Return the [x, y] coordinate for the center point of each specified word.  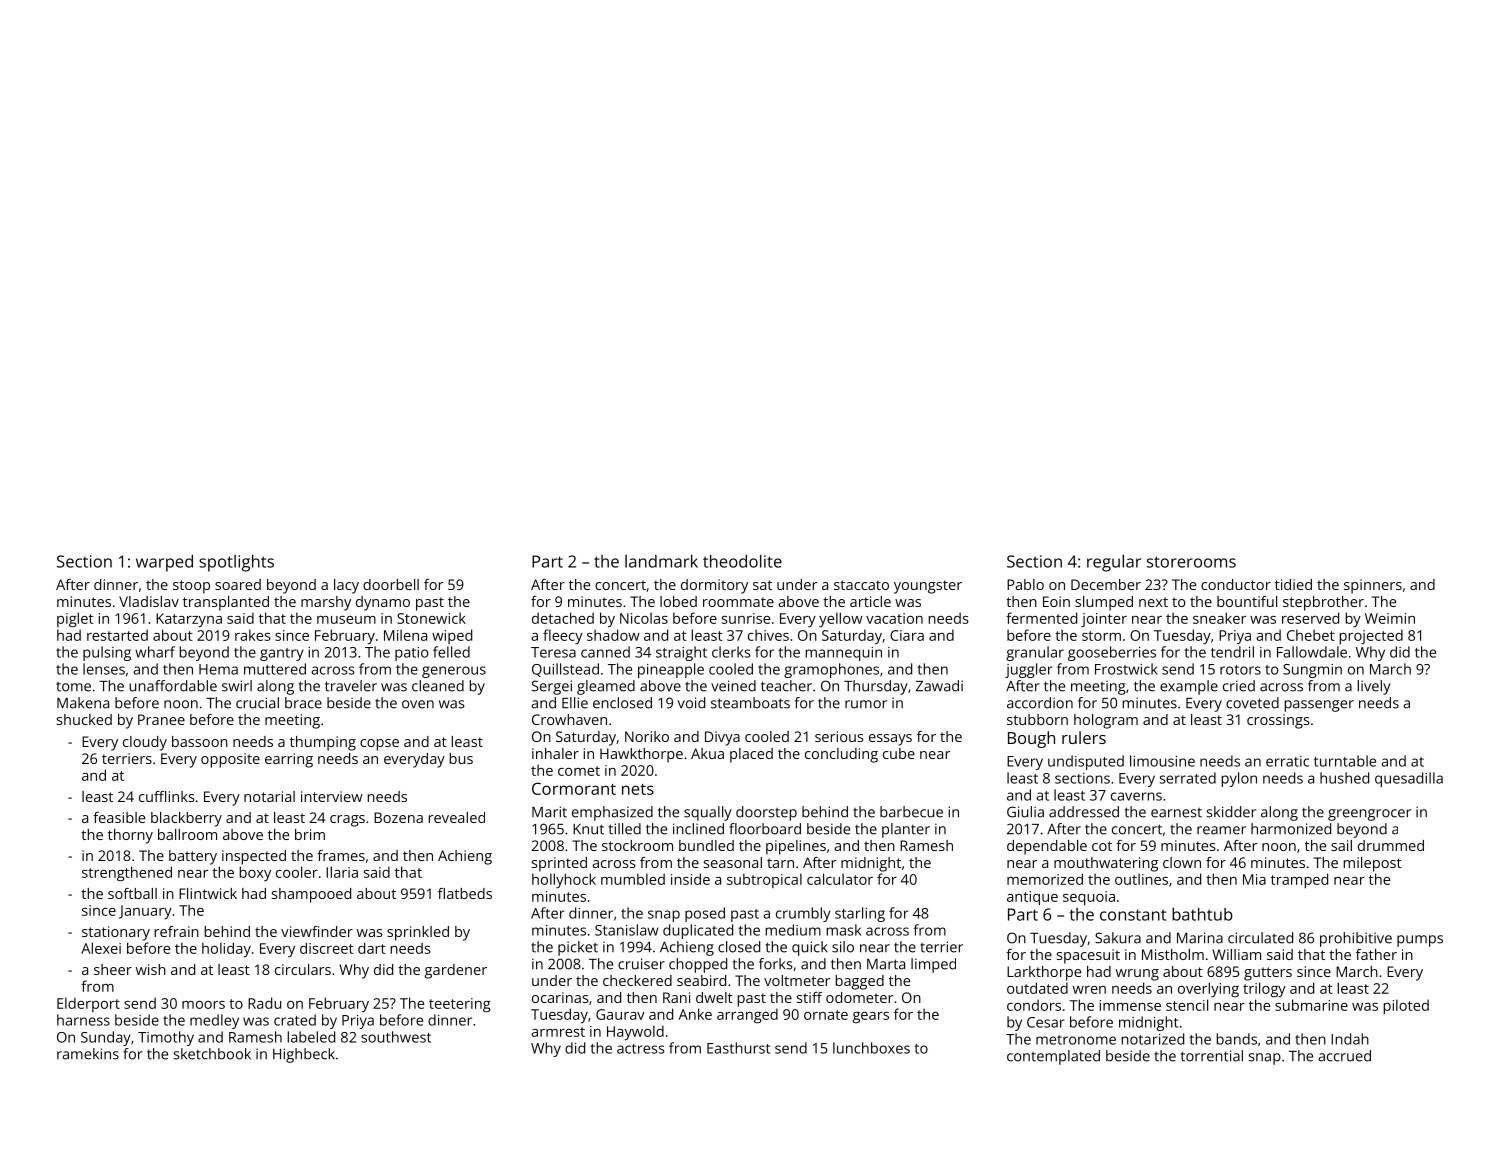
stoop [191, 587]
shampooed [311, 895]
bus [461, 758]
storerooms [1191, 562]
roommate [738, 602]
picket [578, 948]
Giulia [1025, 812]
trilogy [1264, 990]
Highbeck [304, 1055]
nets [638, 789]
